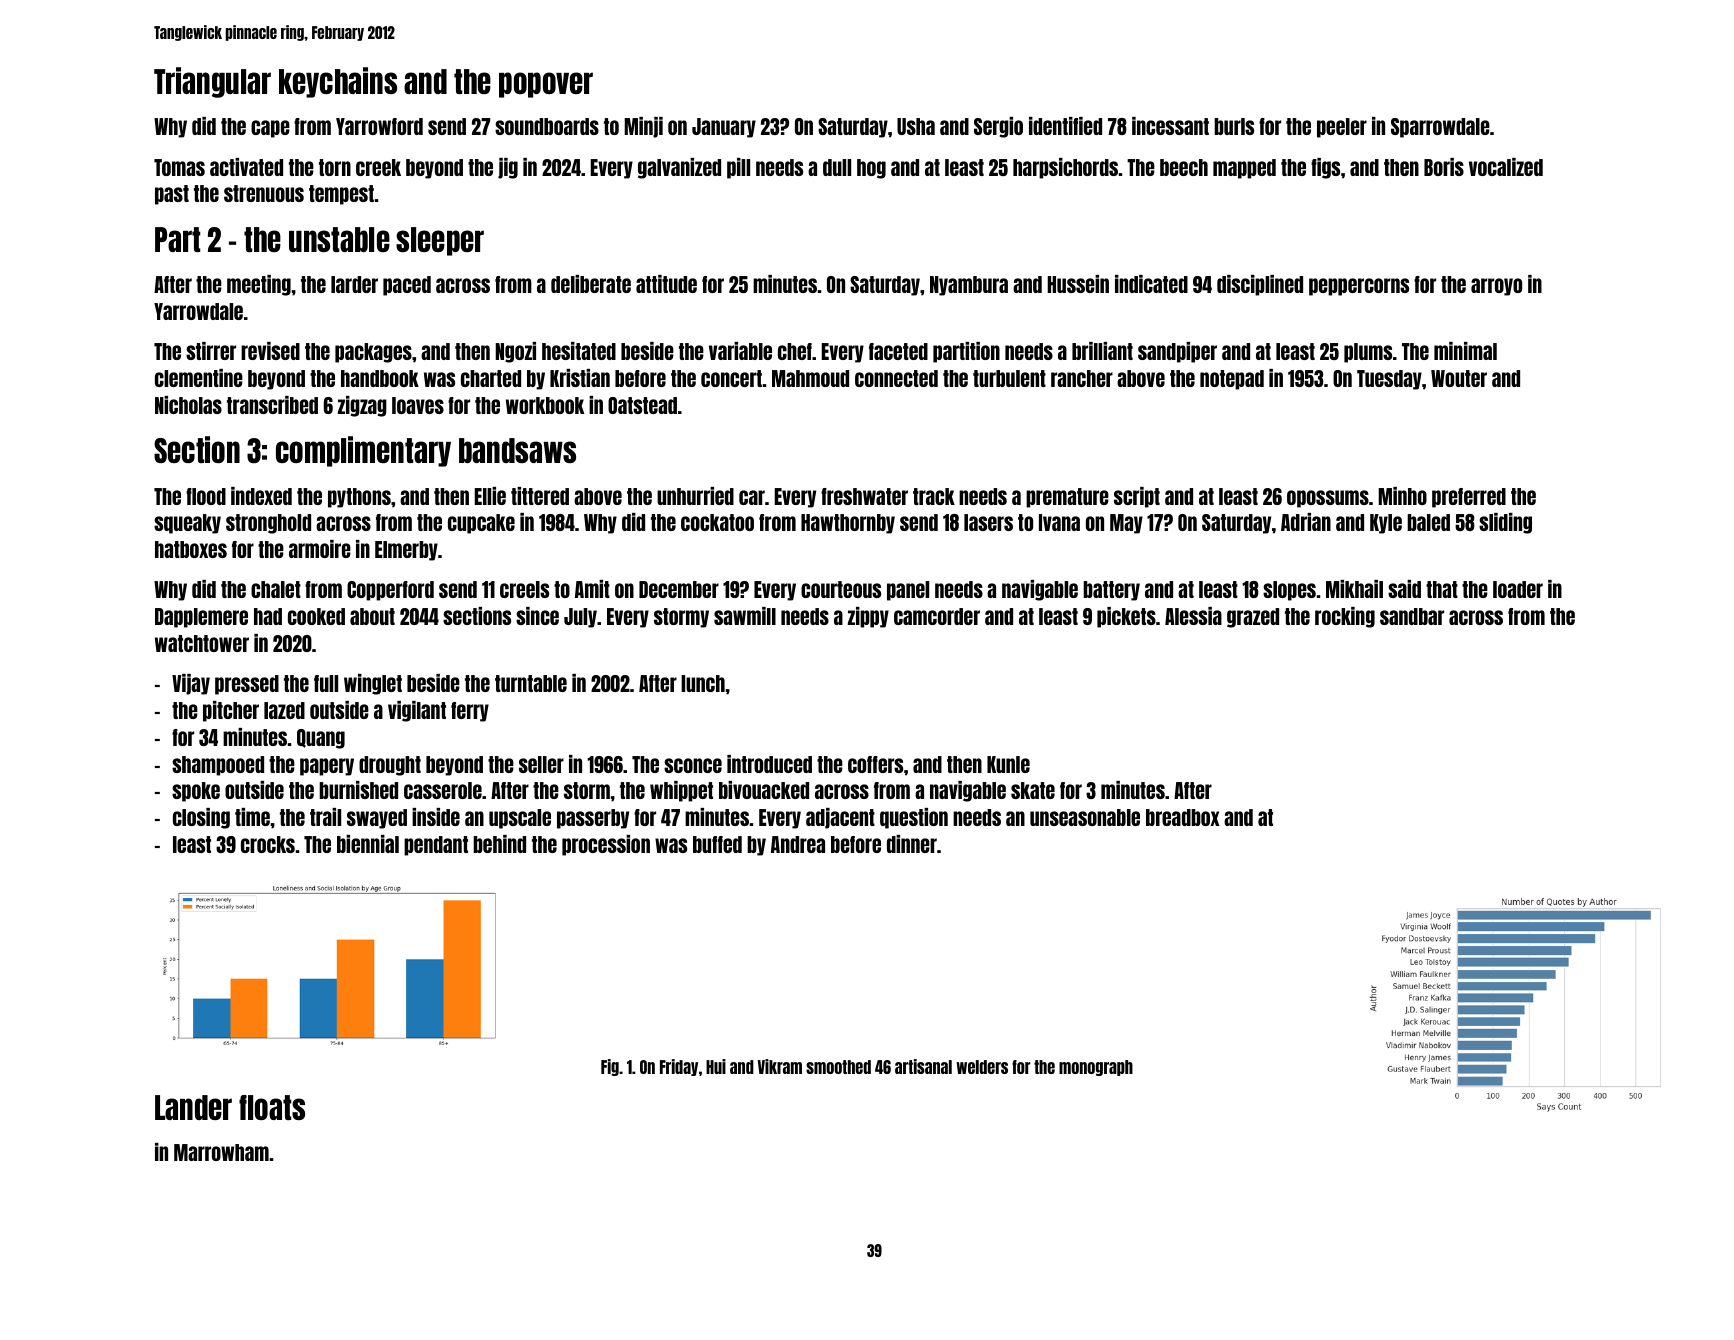  What do you see at coordinates (1342, 128) in the image?
I see `peeler` at bounding box center [1342, 128].
